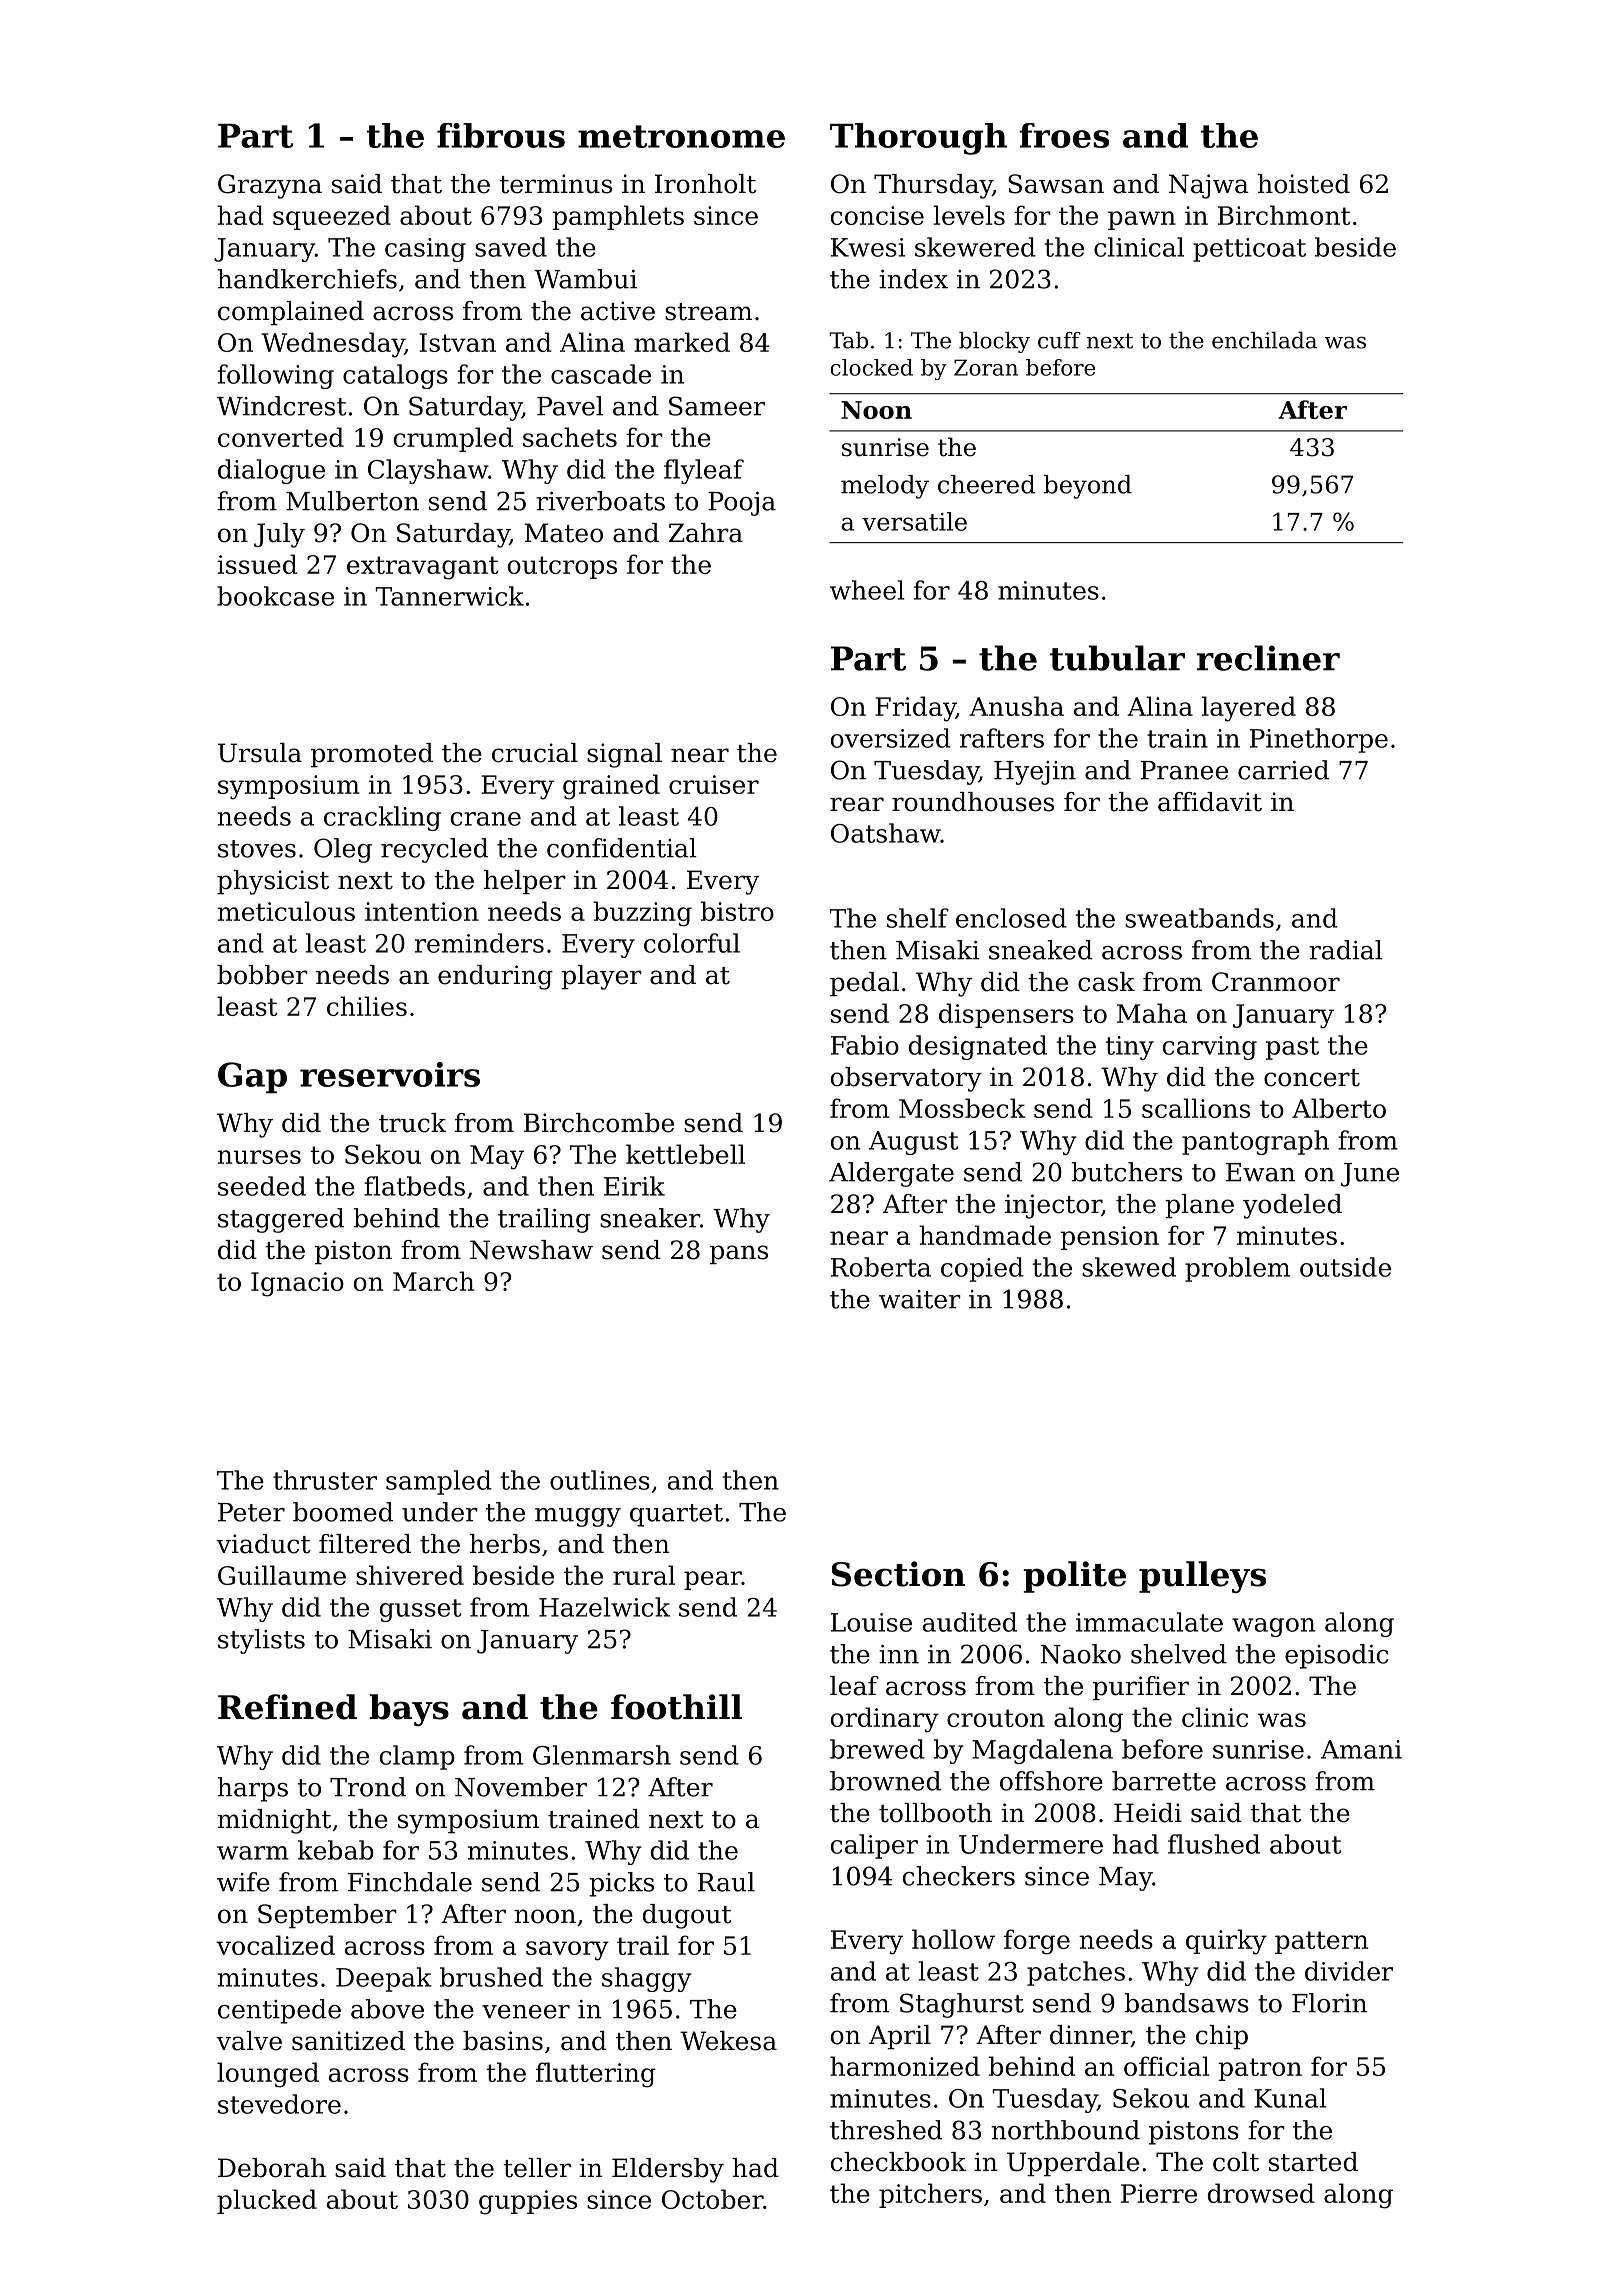 Image resolution: width=1620 pixels, height=2292 pixels. Describe the element at coordinates (275, 596) in the screenshot. I see `bookcase` at that location.
